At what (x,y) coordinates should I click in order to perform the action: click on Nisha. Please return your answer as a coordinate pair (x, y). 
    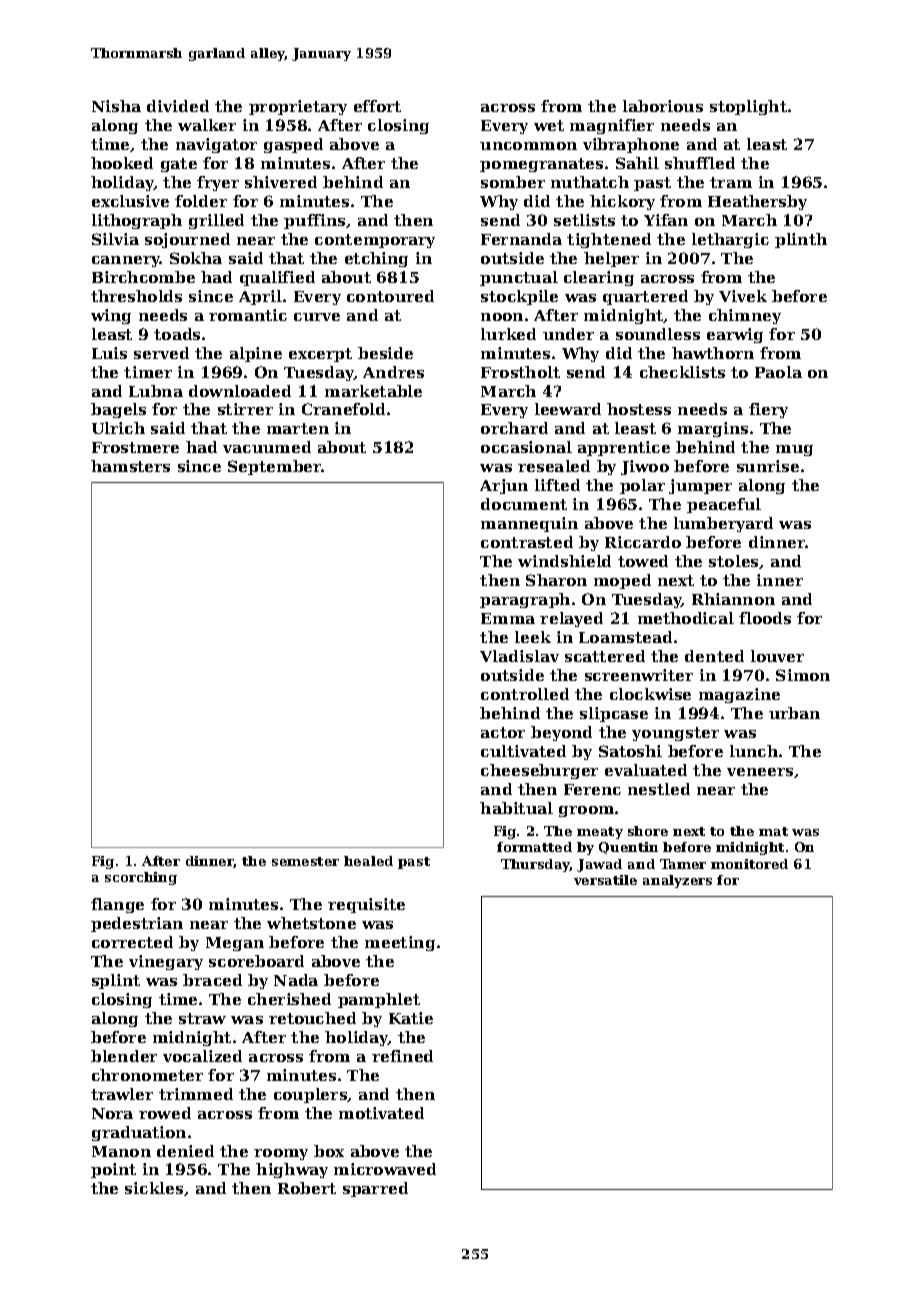
    Looking at the image, I should click on (116, 106).
